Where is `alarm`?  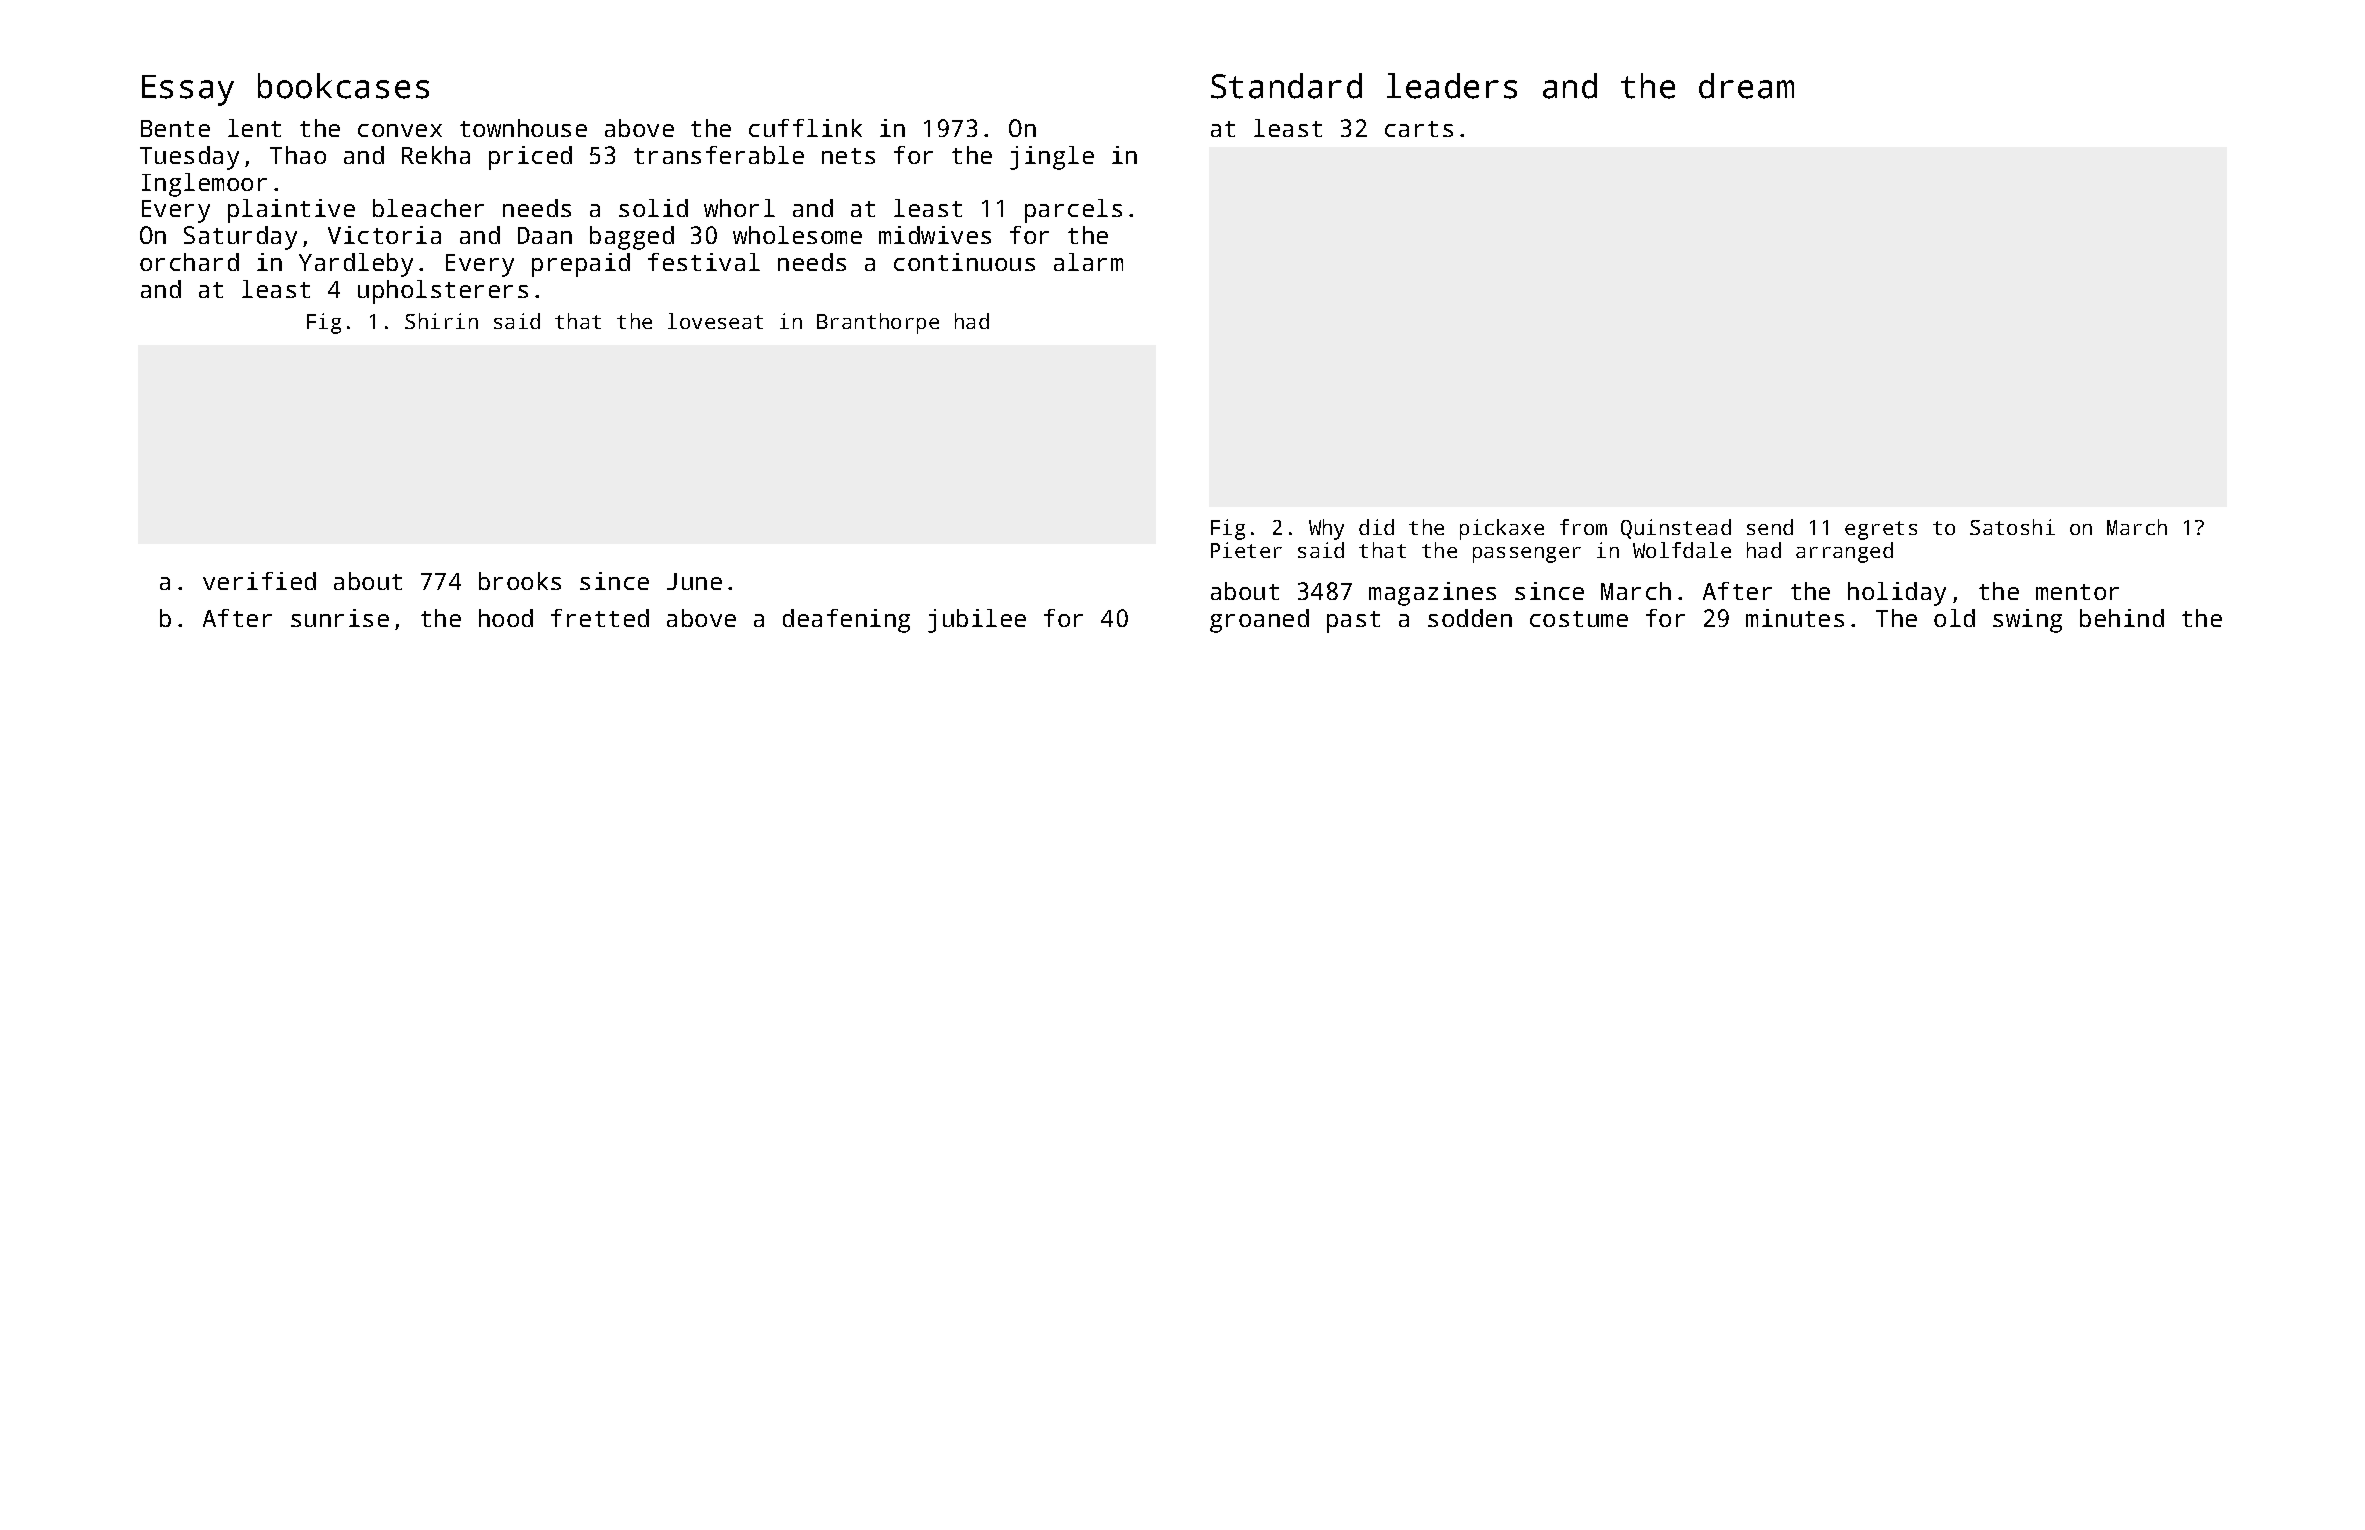
alarm is located at coordinates (1088, 262).
